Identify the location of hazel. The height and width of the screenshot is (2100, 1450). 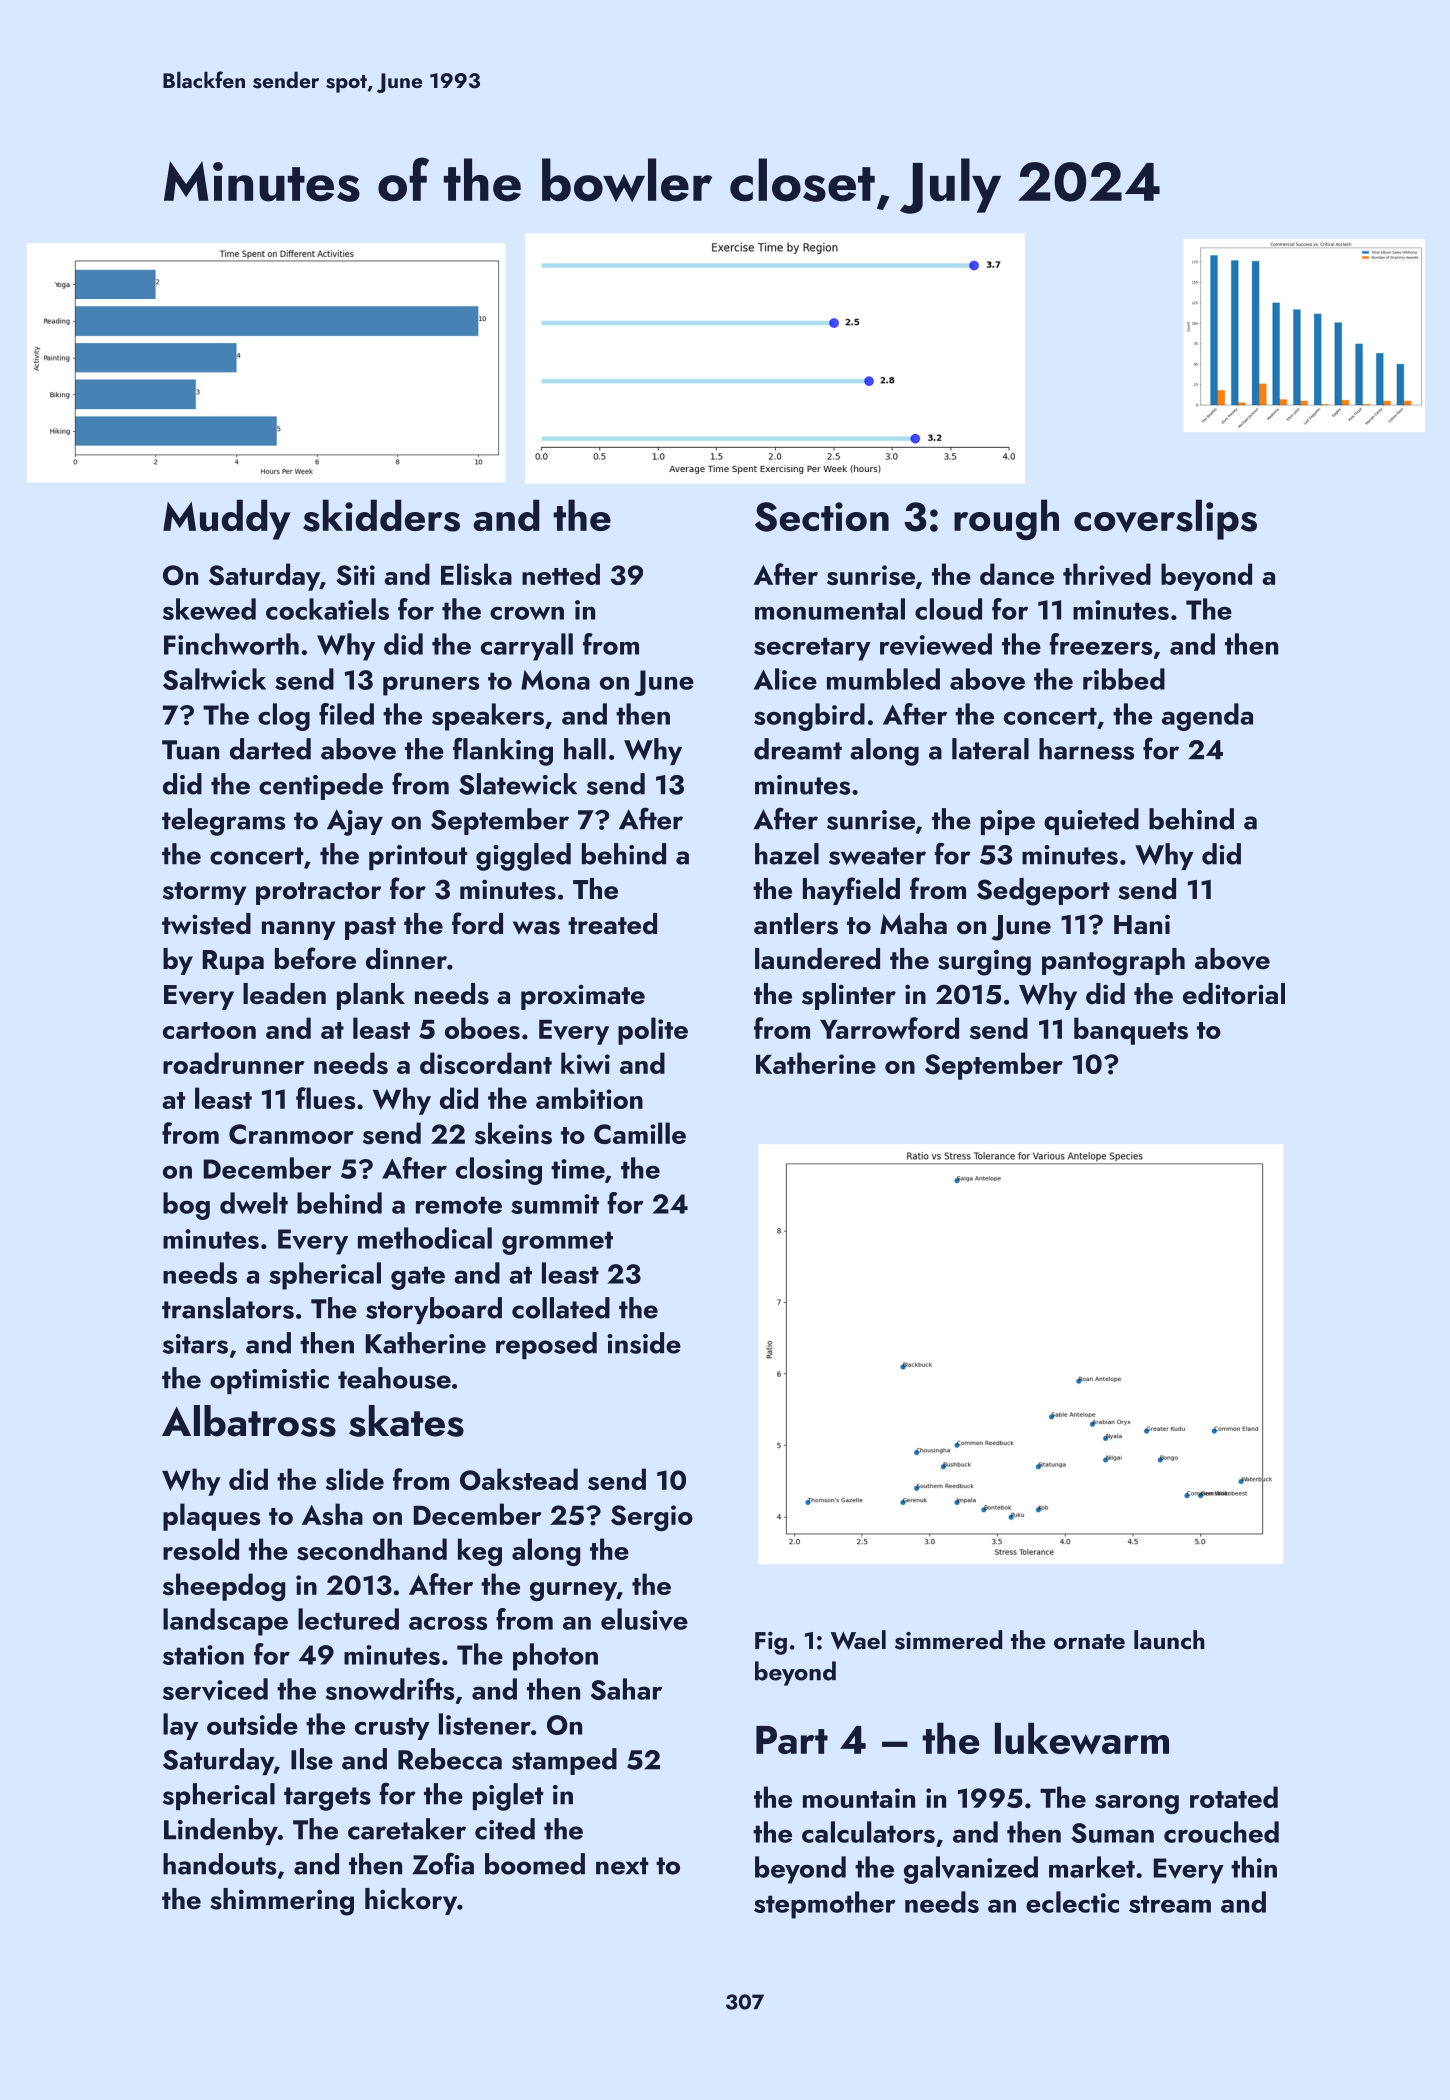
(787, 854).
